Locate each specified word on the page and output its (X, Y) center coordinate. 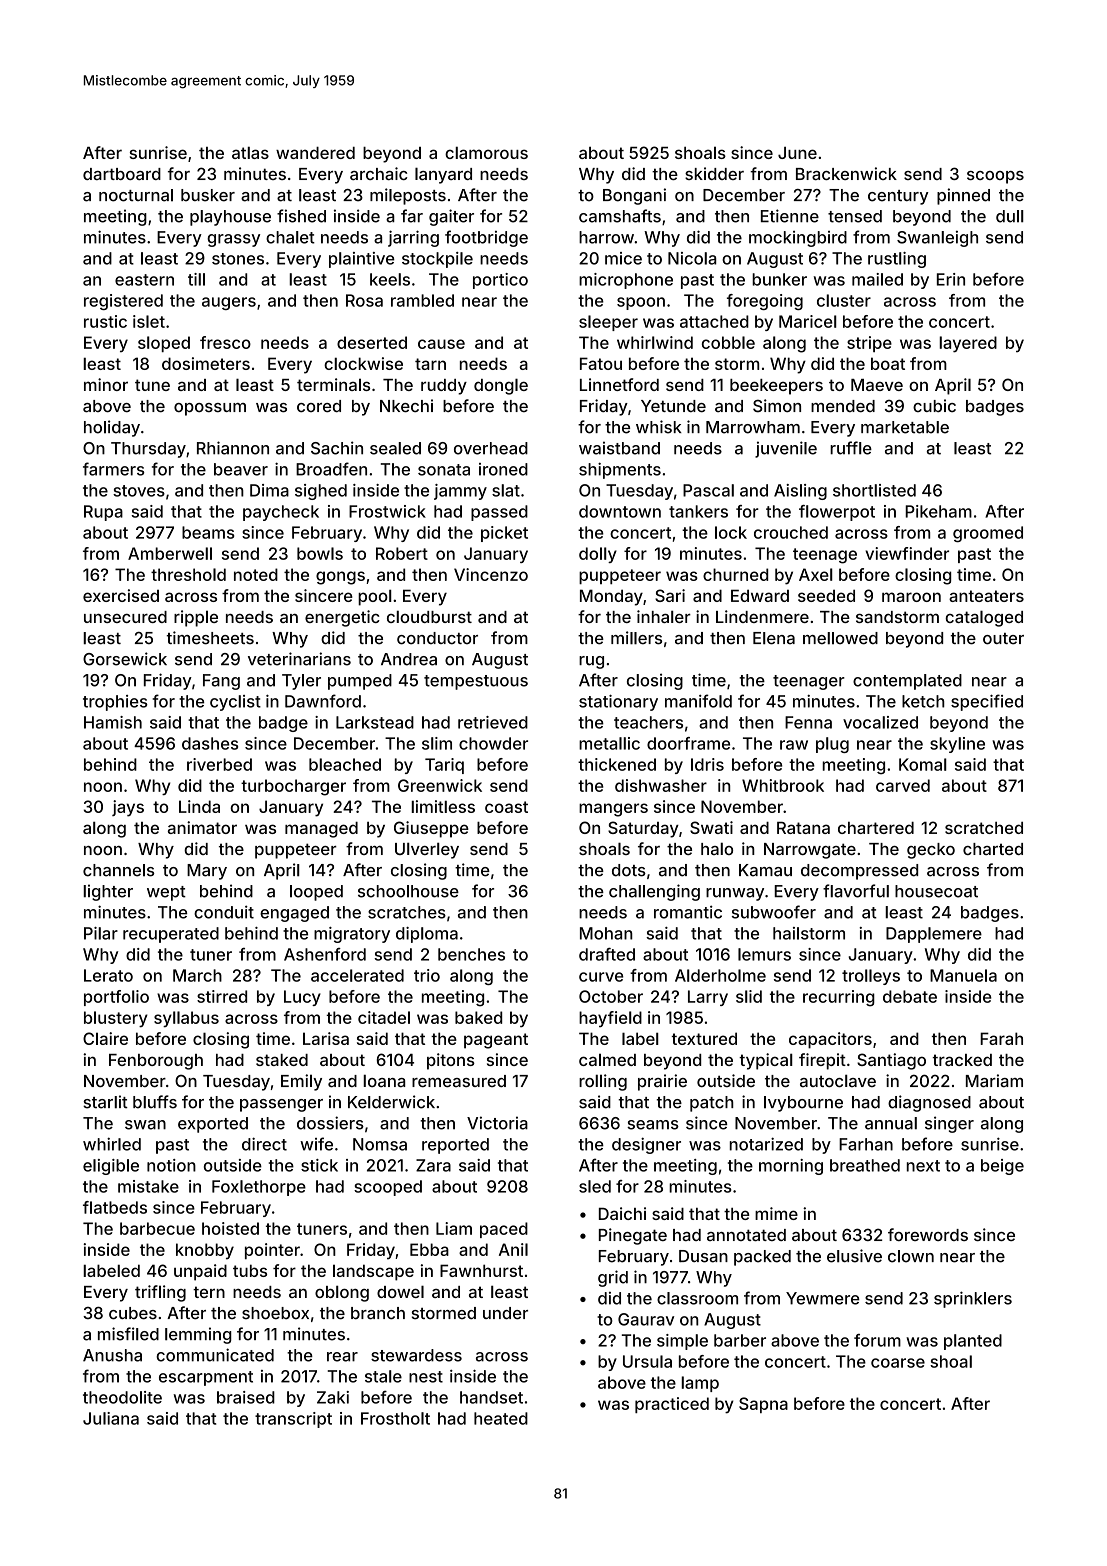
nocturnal (136, 195)
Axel (816, 574)
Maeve (877, 385)
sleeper (608, 323)
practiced (672, 1405)
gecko (931, 851)
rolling (603, 1082)
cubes (133, 1313)
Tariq (444, 766)
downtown (620, 511)
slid (749, 996)
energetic (342, 618)
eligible (111, 1167)
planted (973, 1342)
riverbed (219, 764)
